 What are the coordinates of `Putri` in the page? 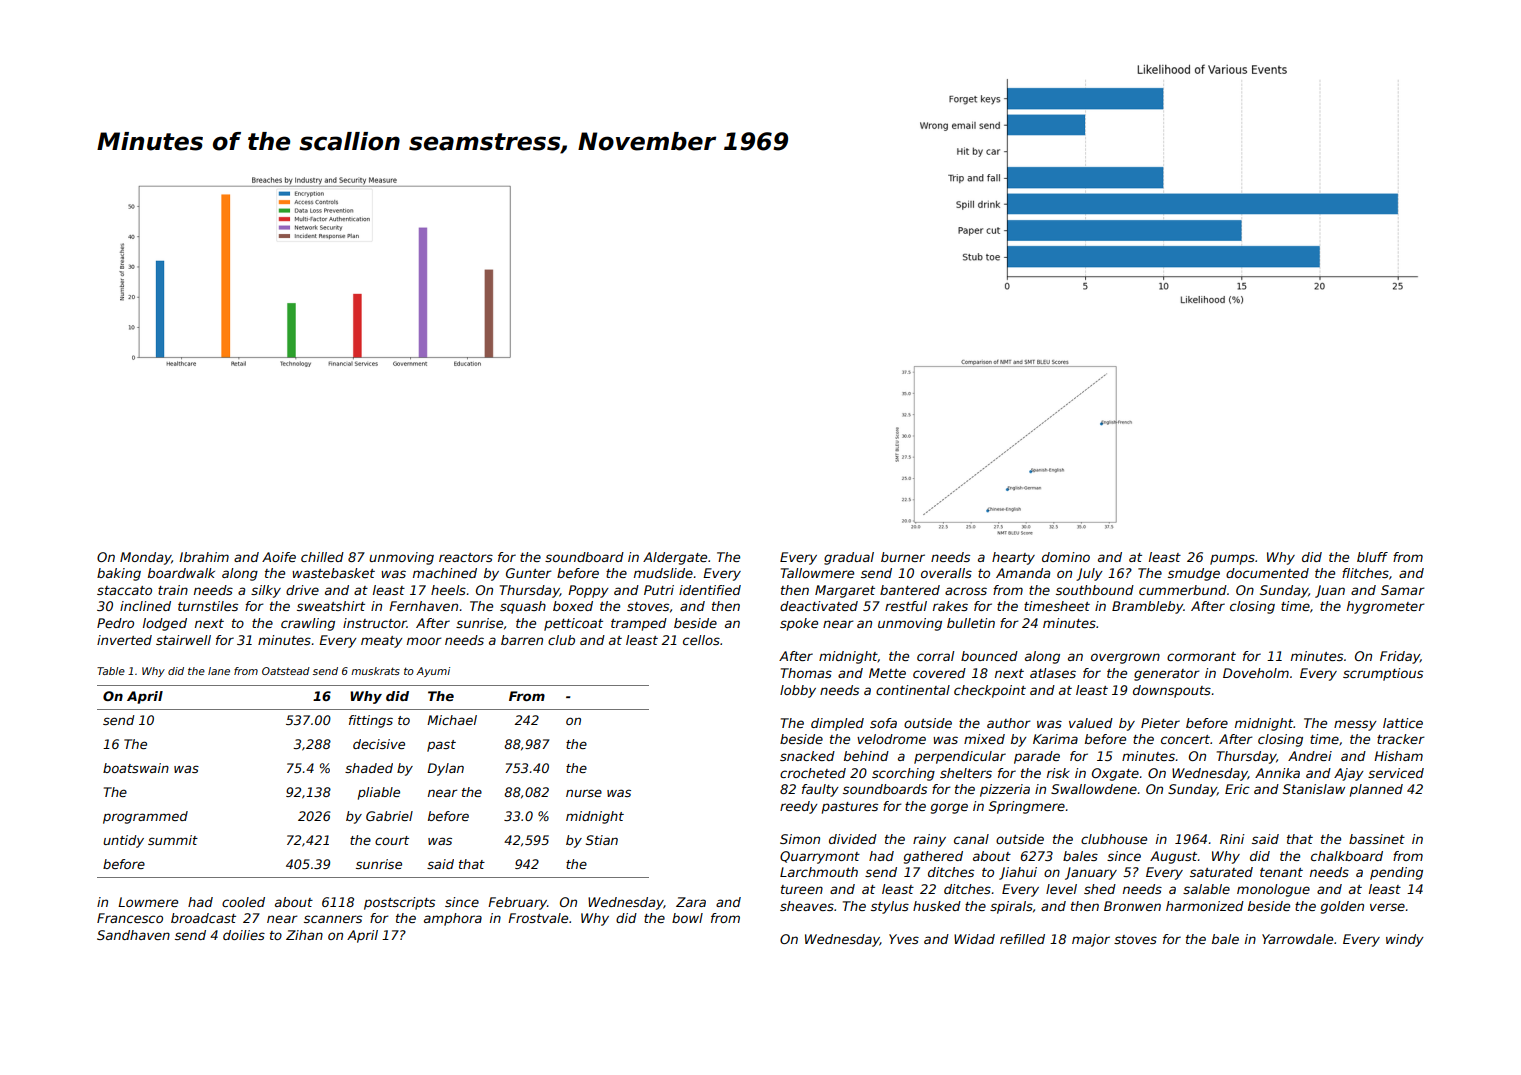 It's located at (659, 590).
